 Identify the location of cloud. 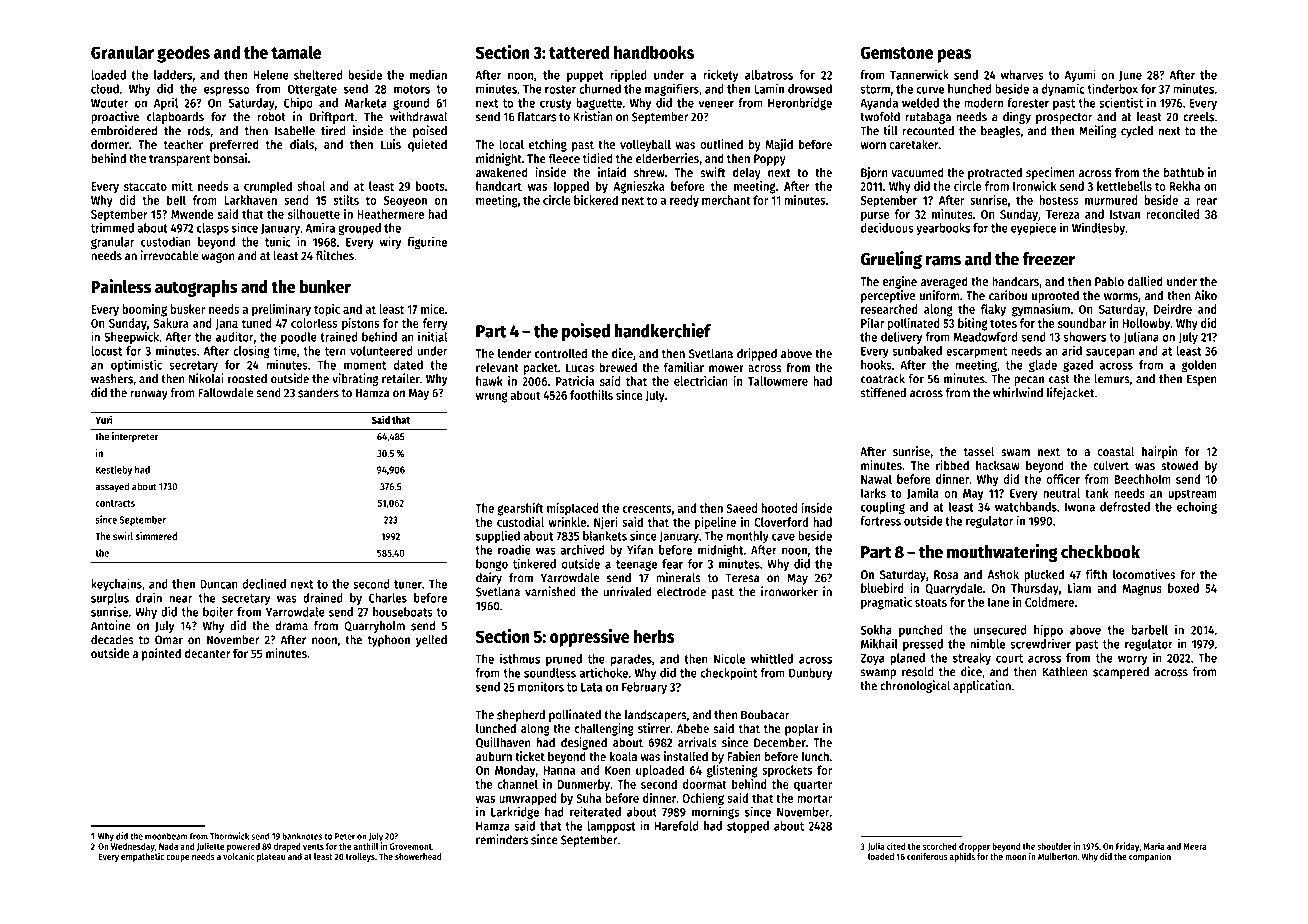
(105, 89).
